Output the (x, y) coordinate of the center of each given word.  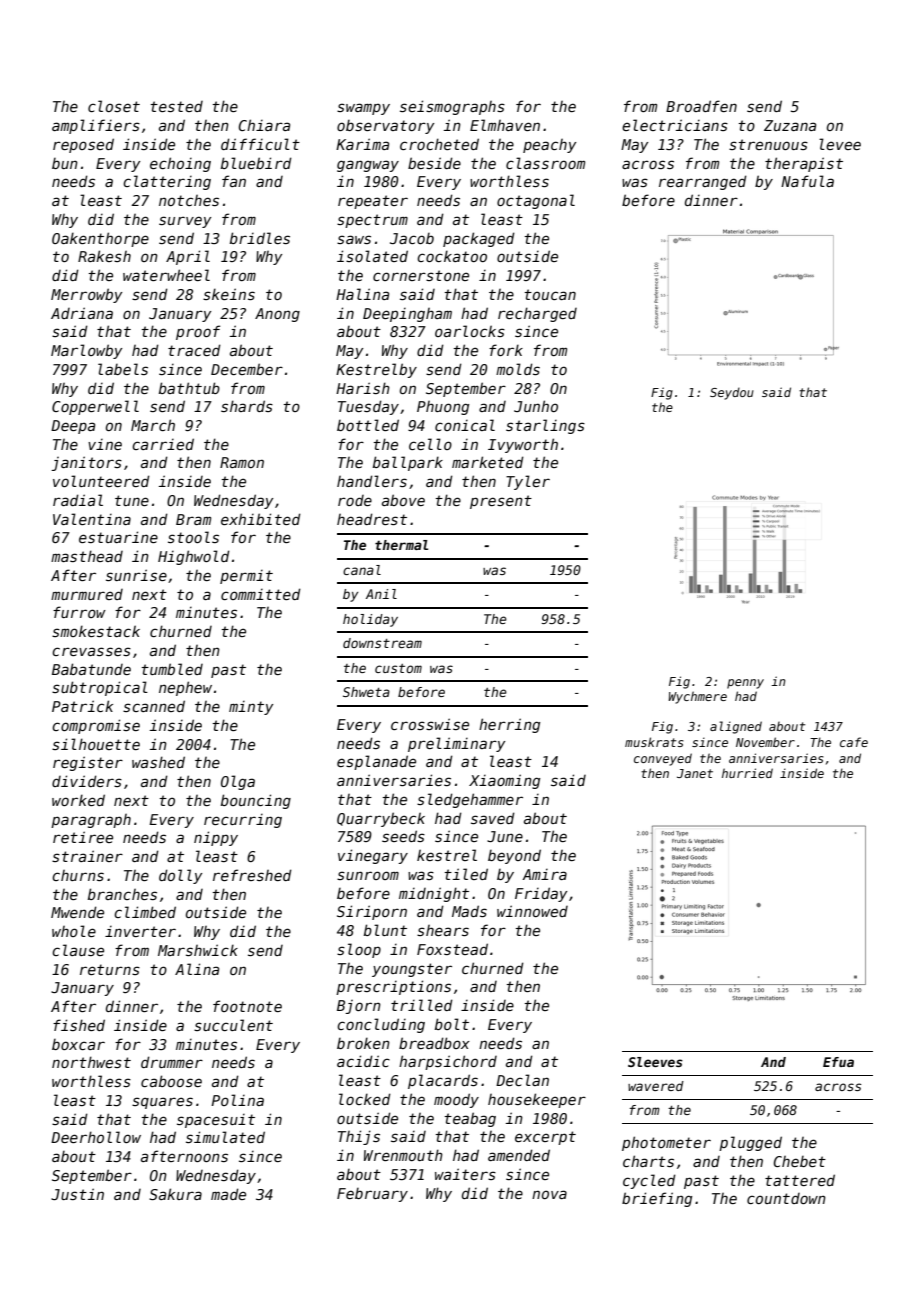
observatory (385, 127)
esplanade (376, 762)
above (403, 500)
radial (78, 500)
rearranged (703, 182)
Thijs (359, 1137)
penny (745, 684)
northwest (91, 1062)
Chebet (800, 1161)
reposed (83, 145)
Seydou (732, 393)
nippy (216, 838)
